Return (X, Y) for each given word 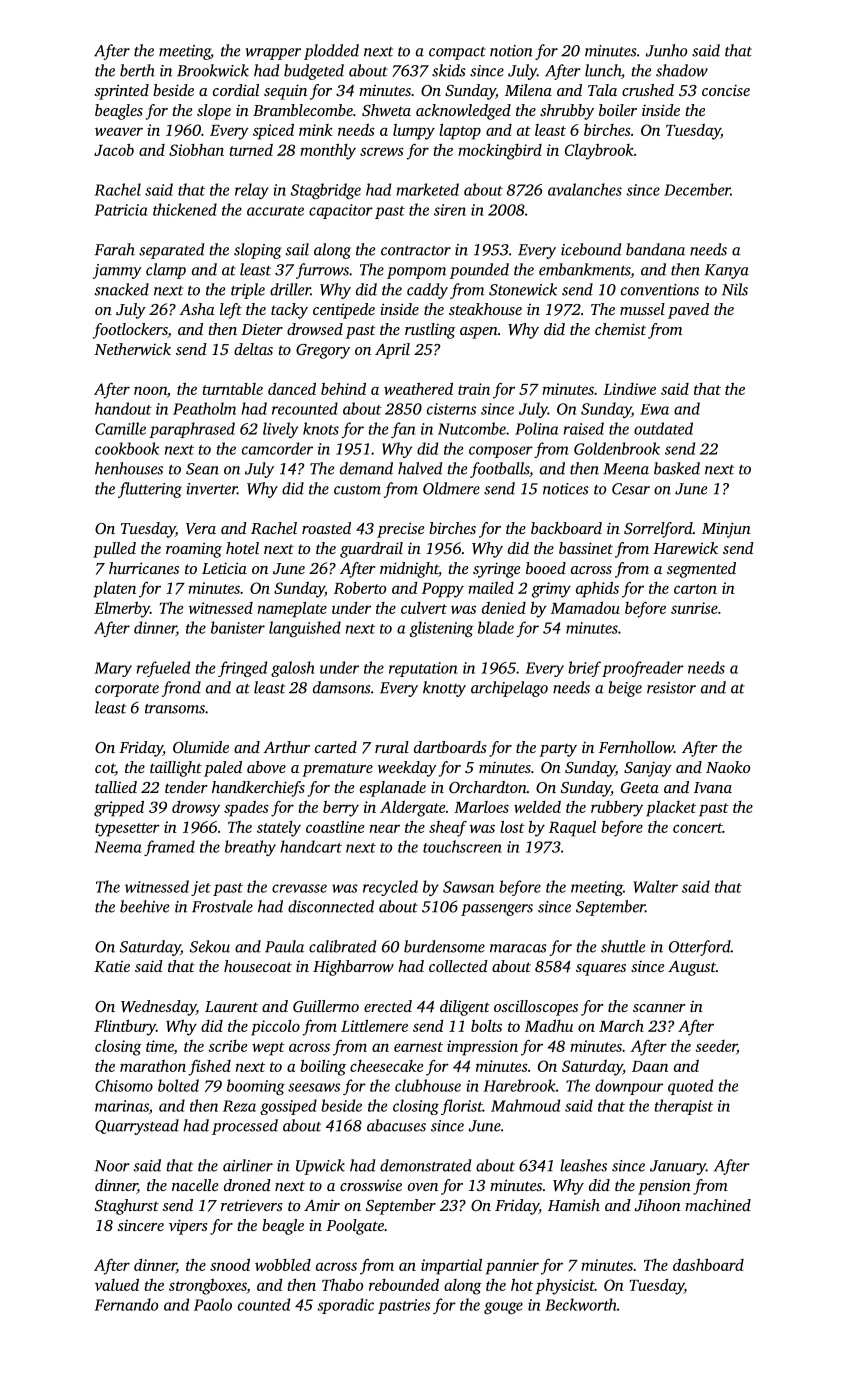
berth (137, 70)
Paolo (213, 1304)
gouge (503, 1308)
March (621, 1026)
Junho (666, 50)
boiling (323, 1068)
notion (511, 51)
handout (123, 408)
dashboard (708, 1264)
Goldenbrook (617, 448)
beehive (144, 906)
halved (420, 468)
